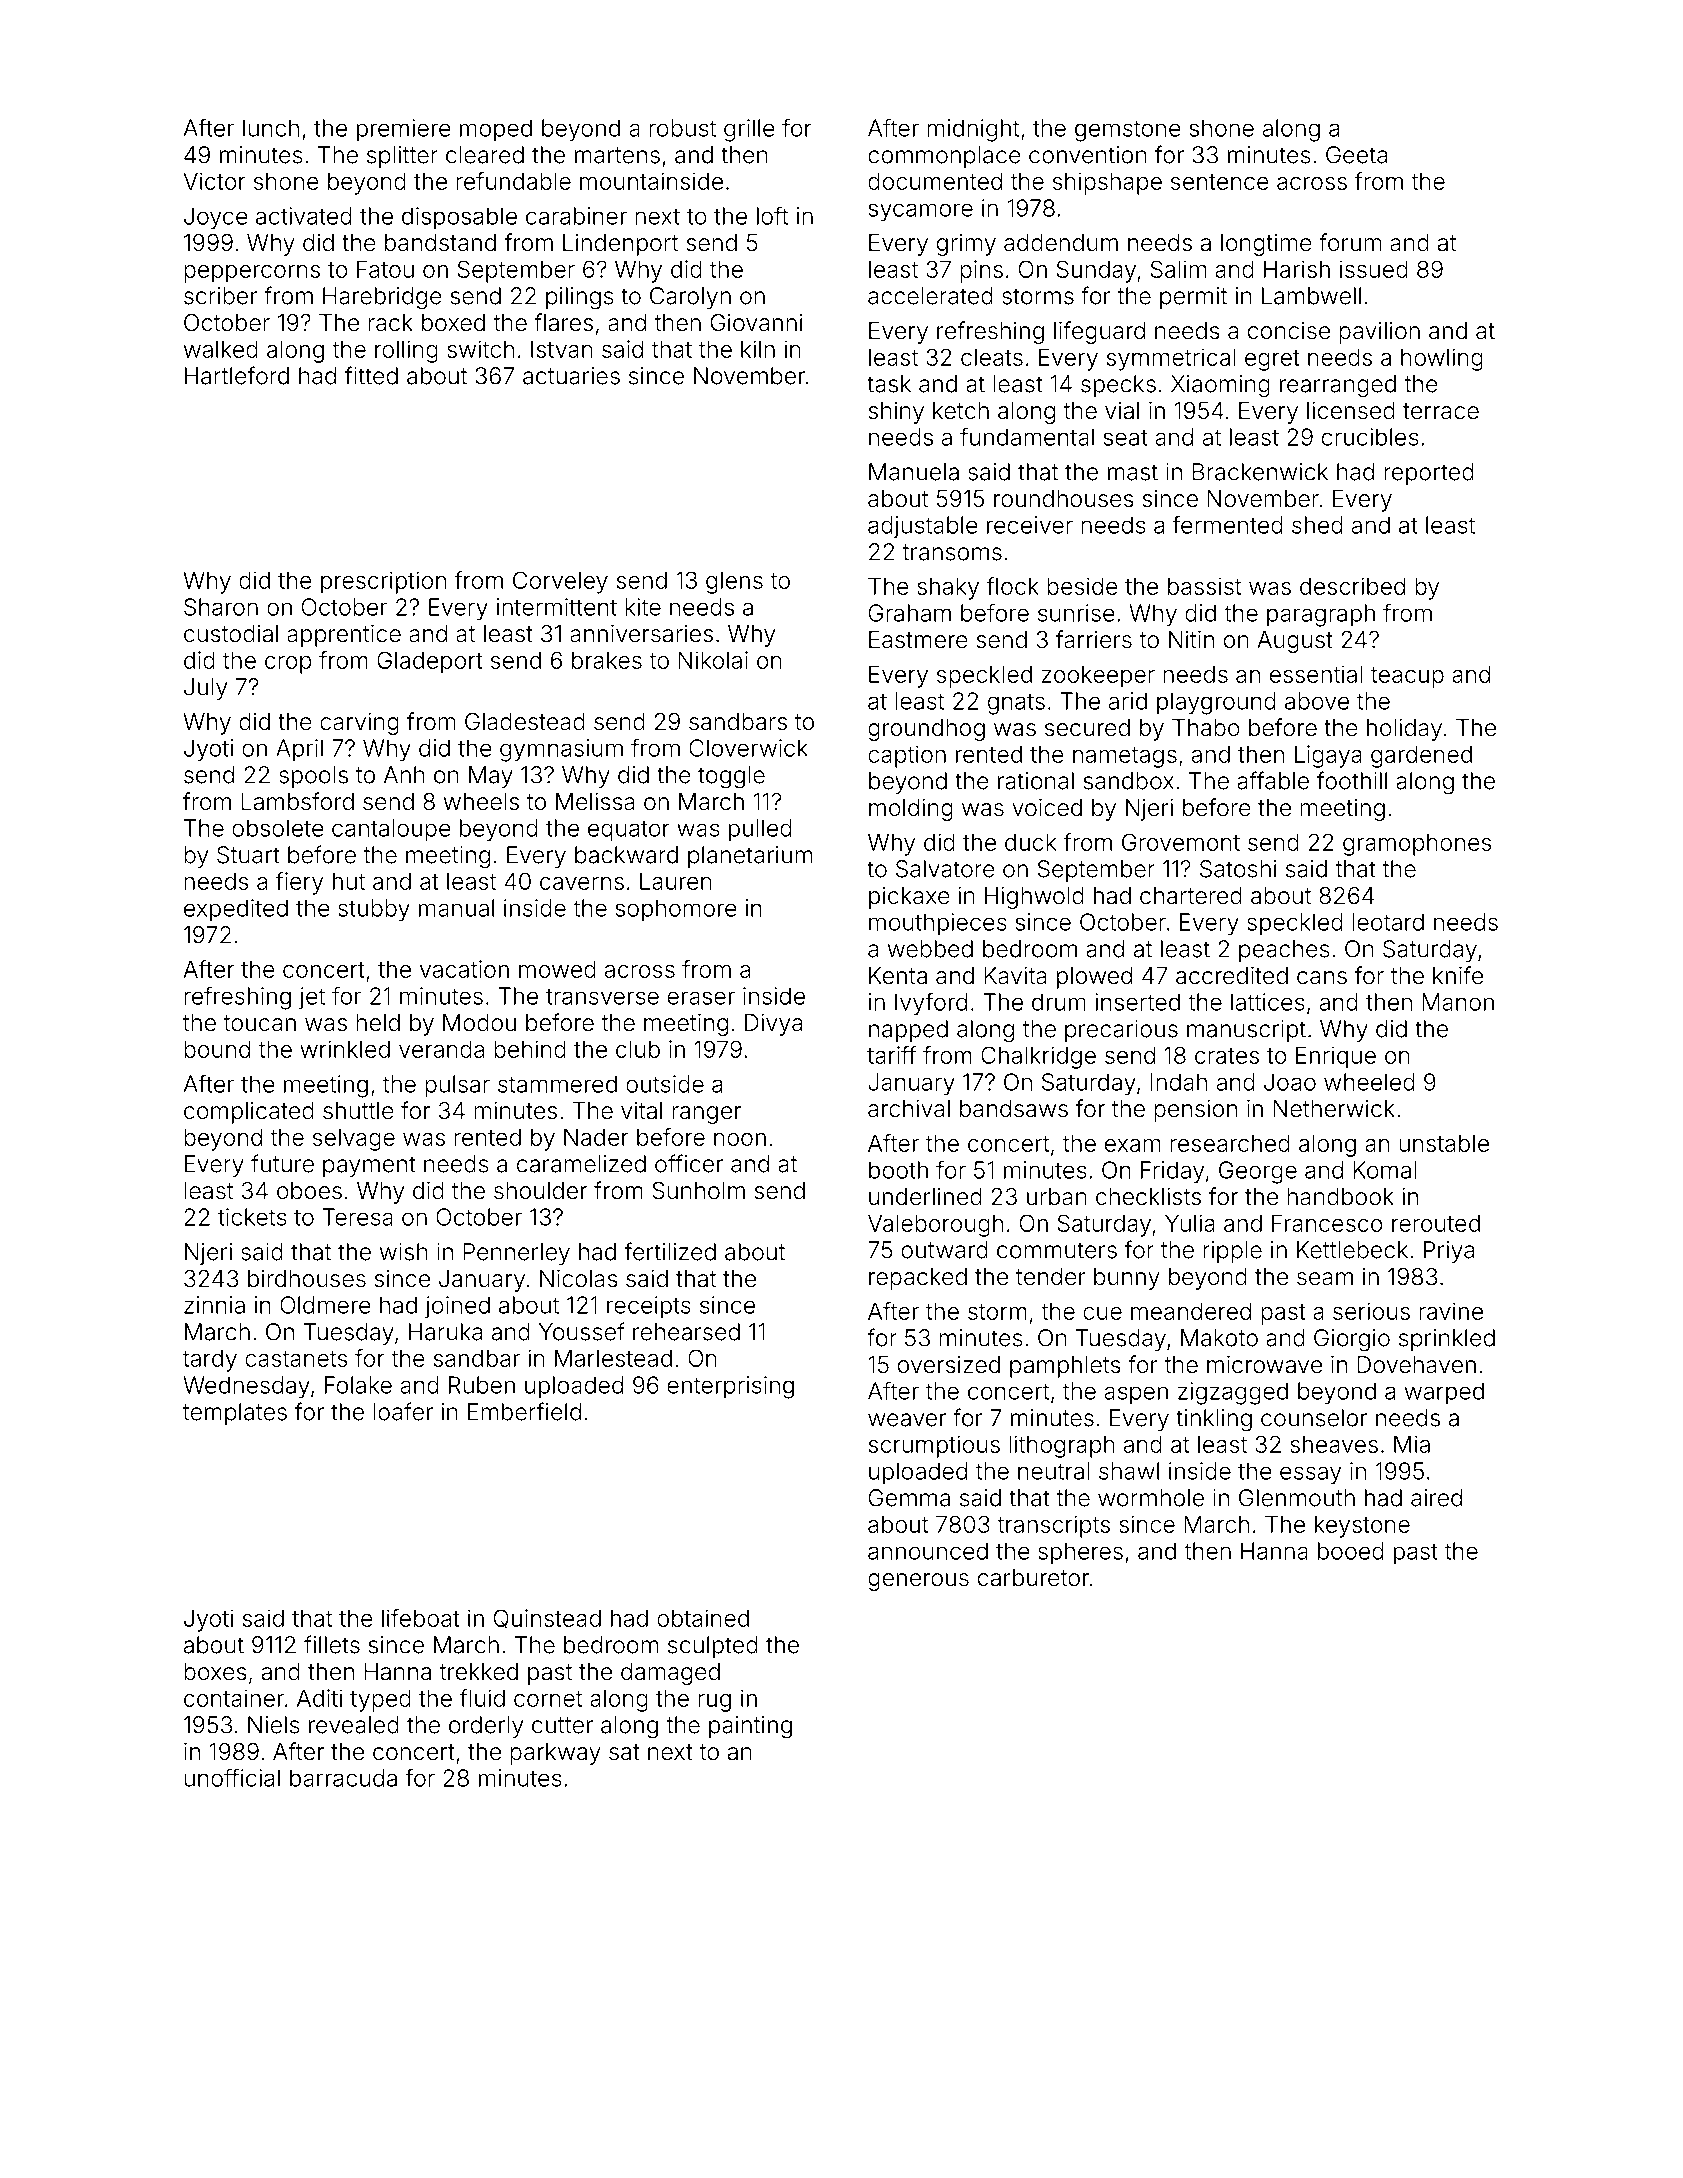  I want to click on lifeboat, so click(421, 1618).
